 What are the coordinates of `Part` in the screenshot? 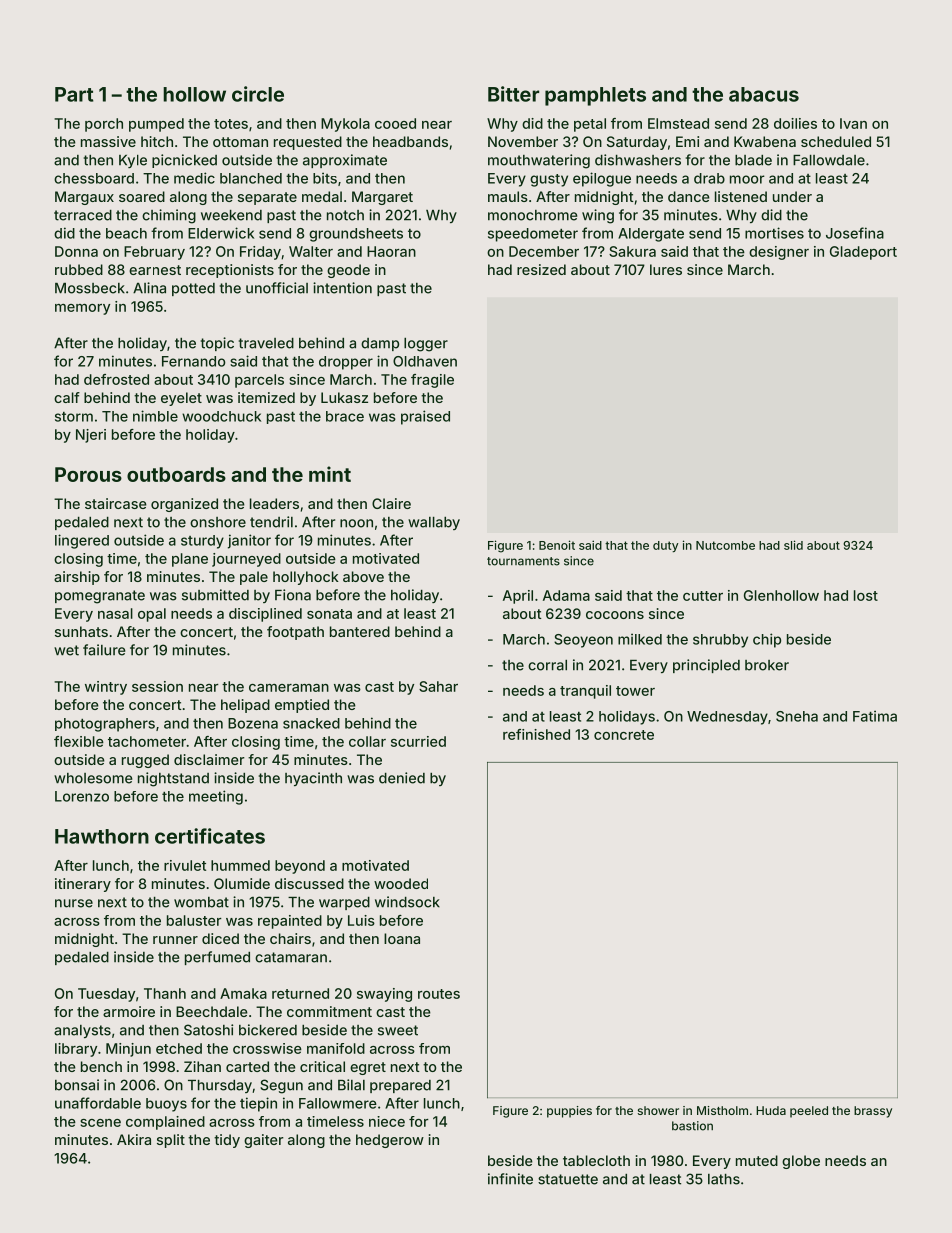 It's located at (74, 94).
